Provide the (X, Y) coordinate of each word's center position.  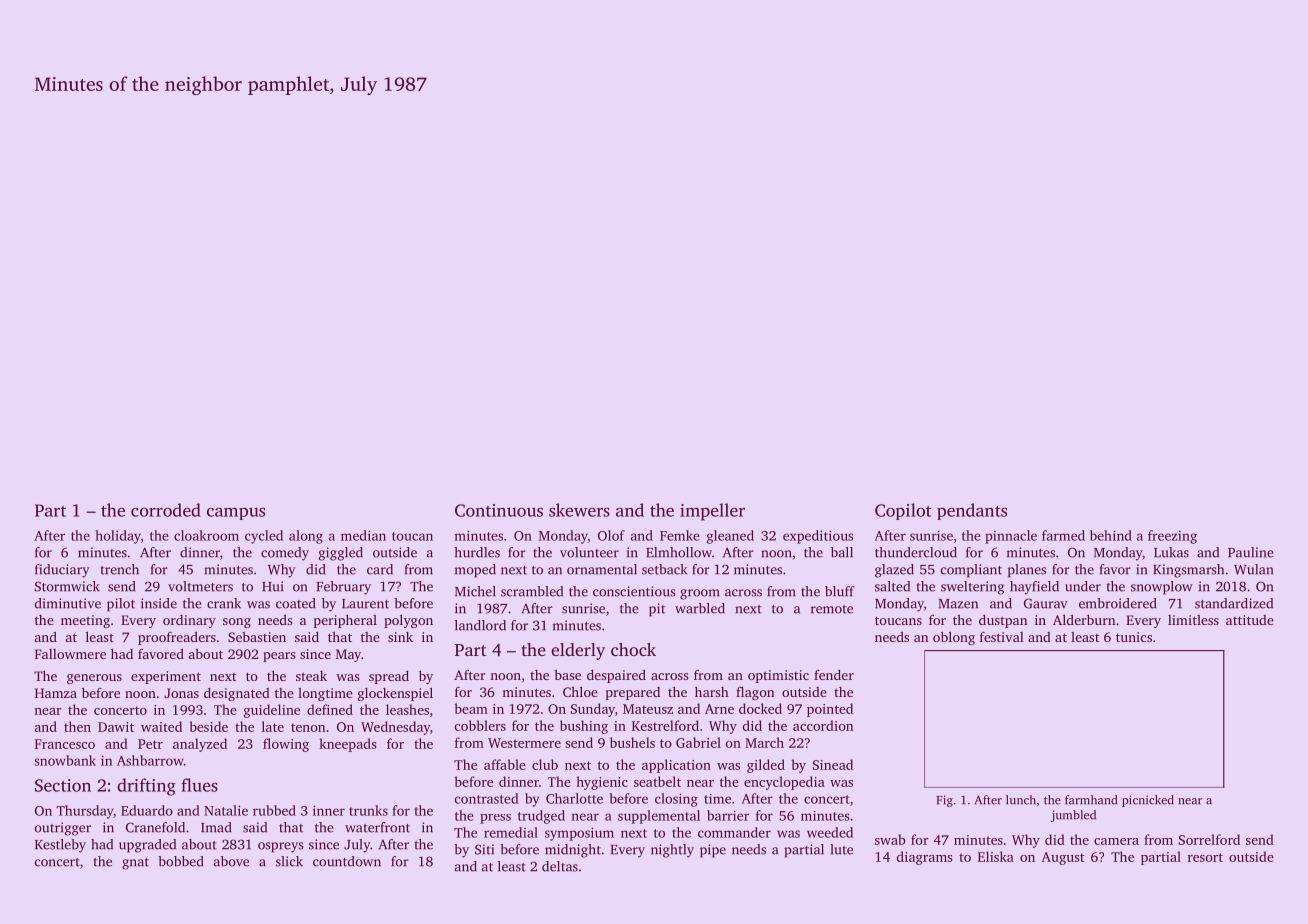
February (343, 588)
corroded (166, 510)
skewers (579, 510)
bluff (840, 591)
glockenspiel (395, 694)
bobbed (181, 861)
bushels (632, 742)
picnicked (1148, 801)
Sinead (833, 764)
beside (209, 726)
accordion (823, 725)
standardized (1234, 603)
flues (199, 785)
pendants (972, 511)
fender (834, 674)
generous (94, 679)
